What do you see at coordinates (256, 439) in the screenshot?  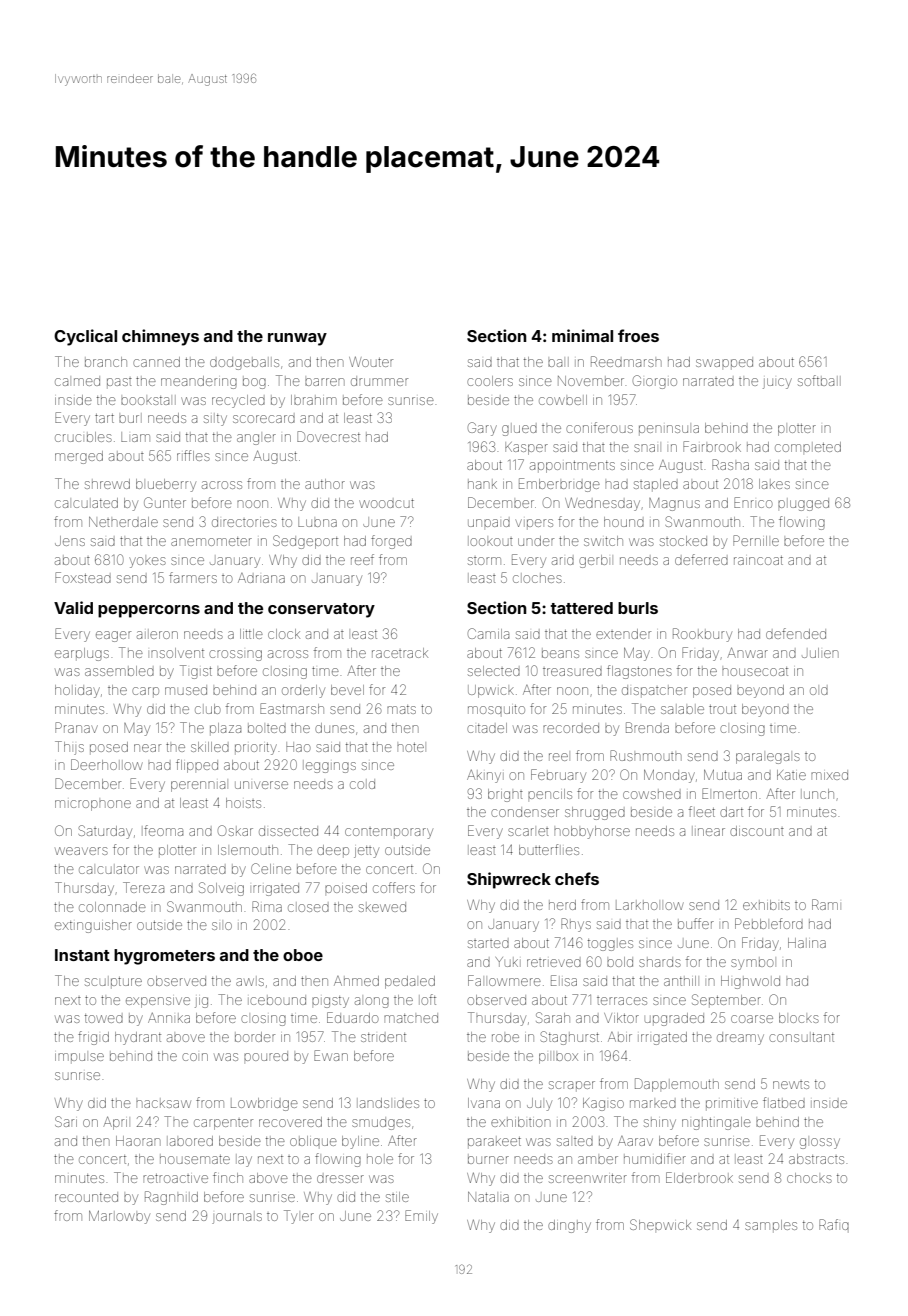 I see `angler` at bounding box center [256, 439].
